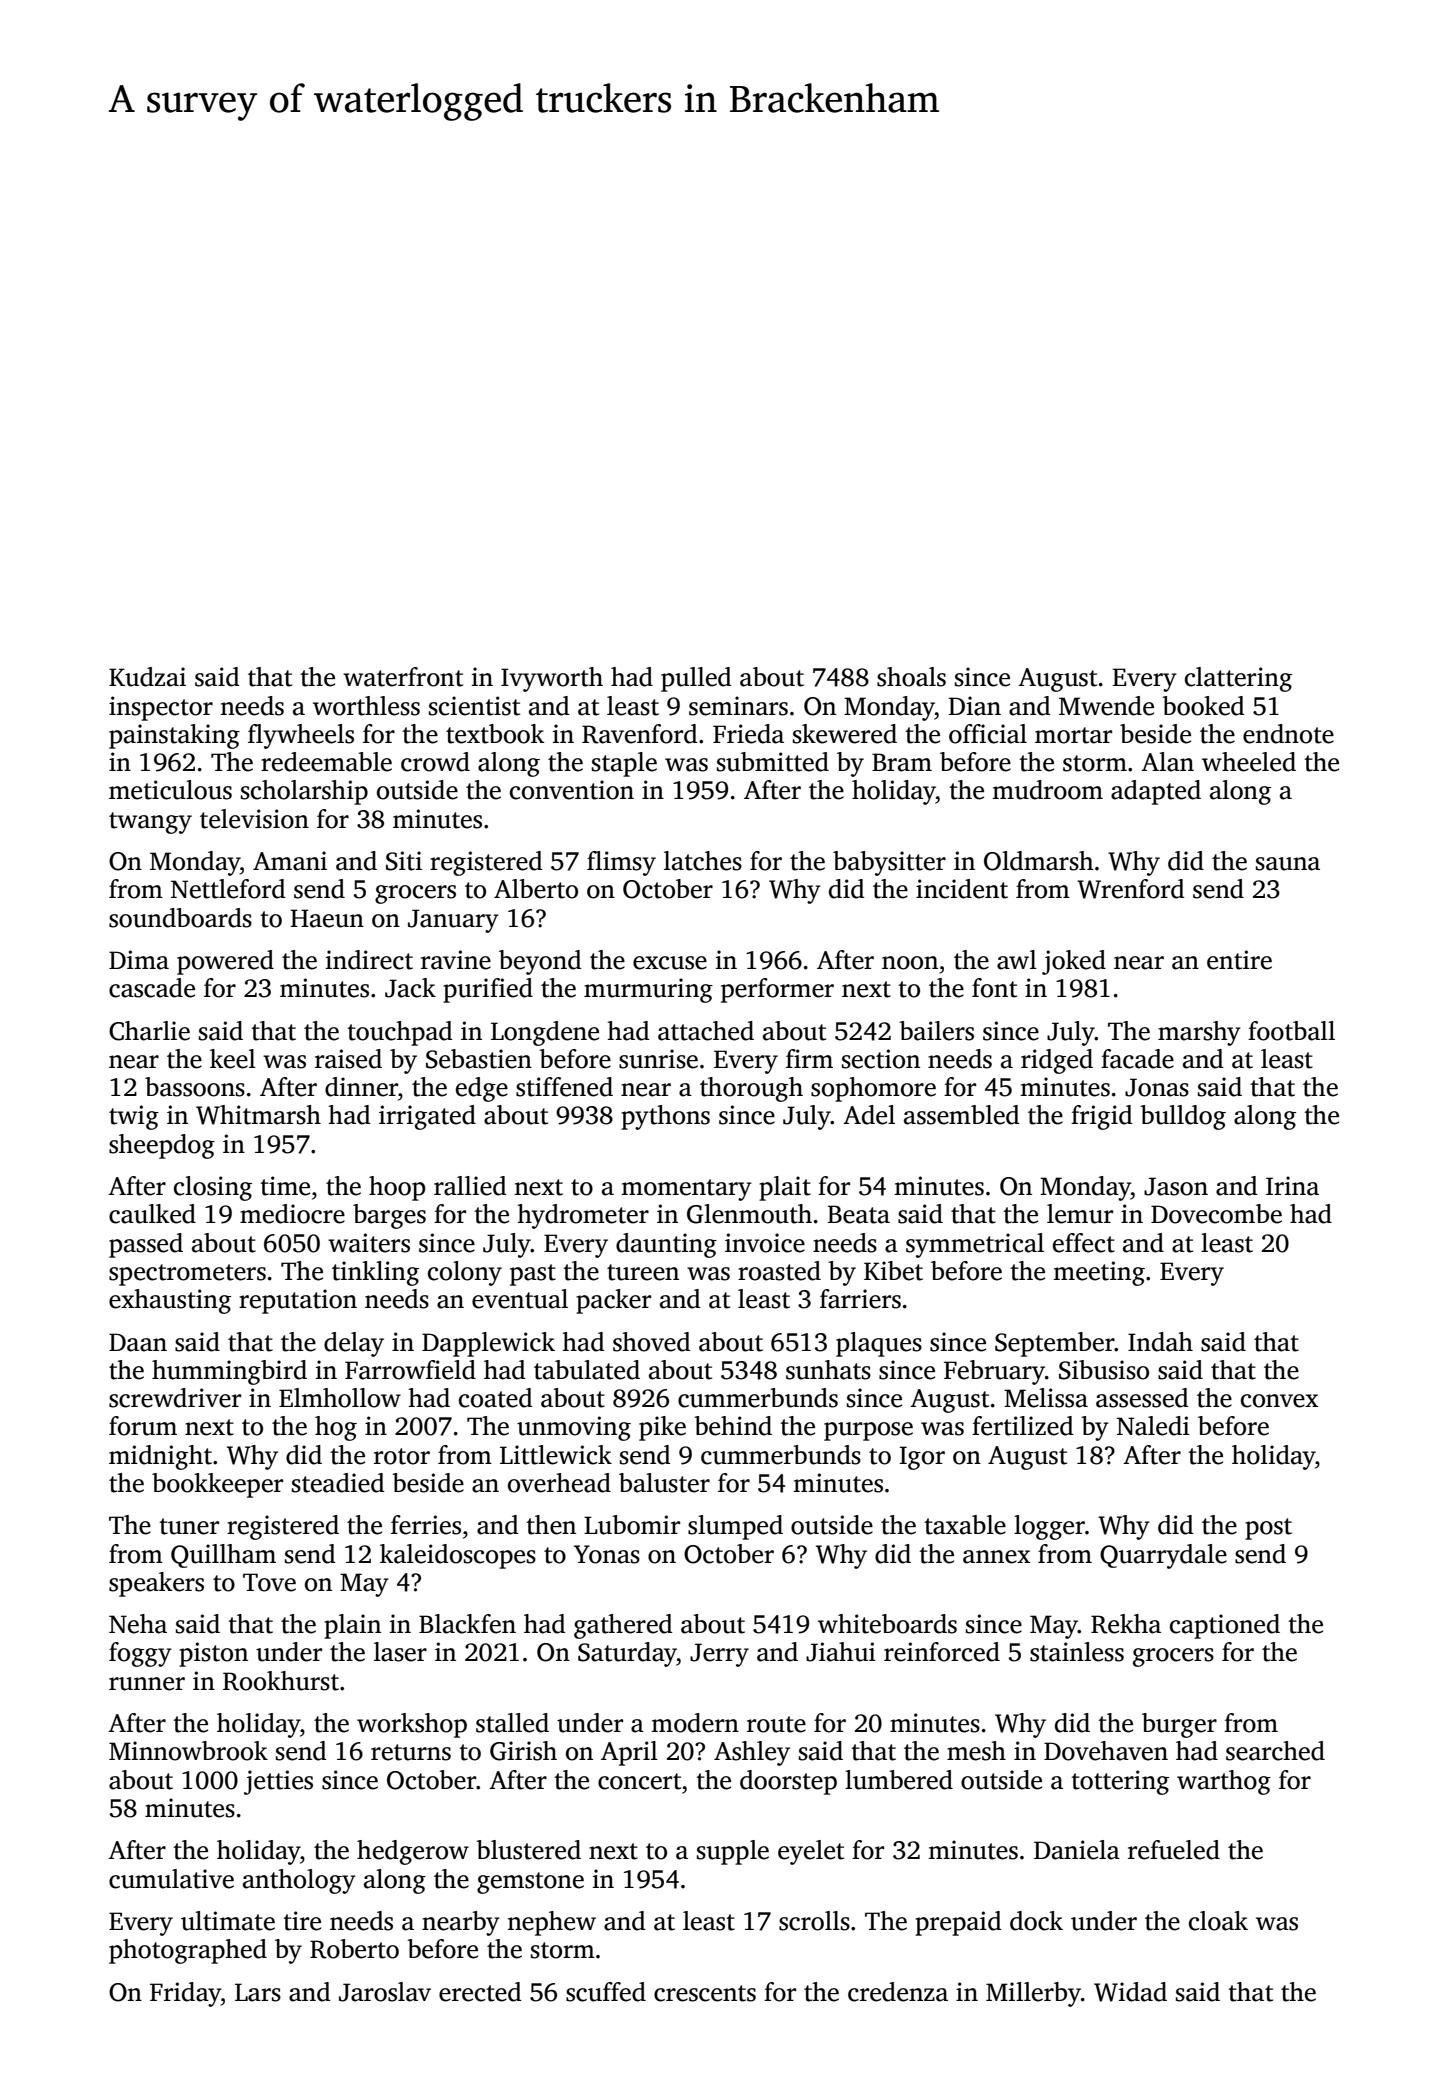 Image resolution: width=1450 pixels, height=2100 pixels. What do you see at coordinates (147, 677) in the screenshot?
I see `Kudzai` at bounding box center [147, 677].
